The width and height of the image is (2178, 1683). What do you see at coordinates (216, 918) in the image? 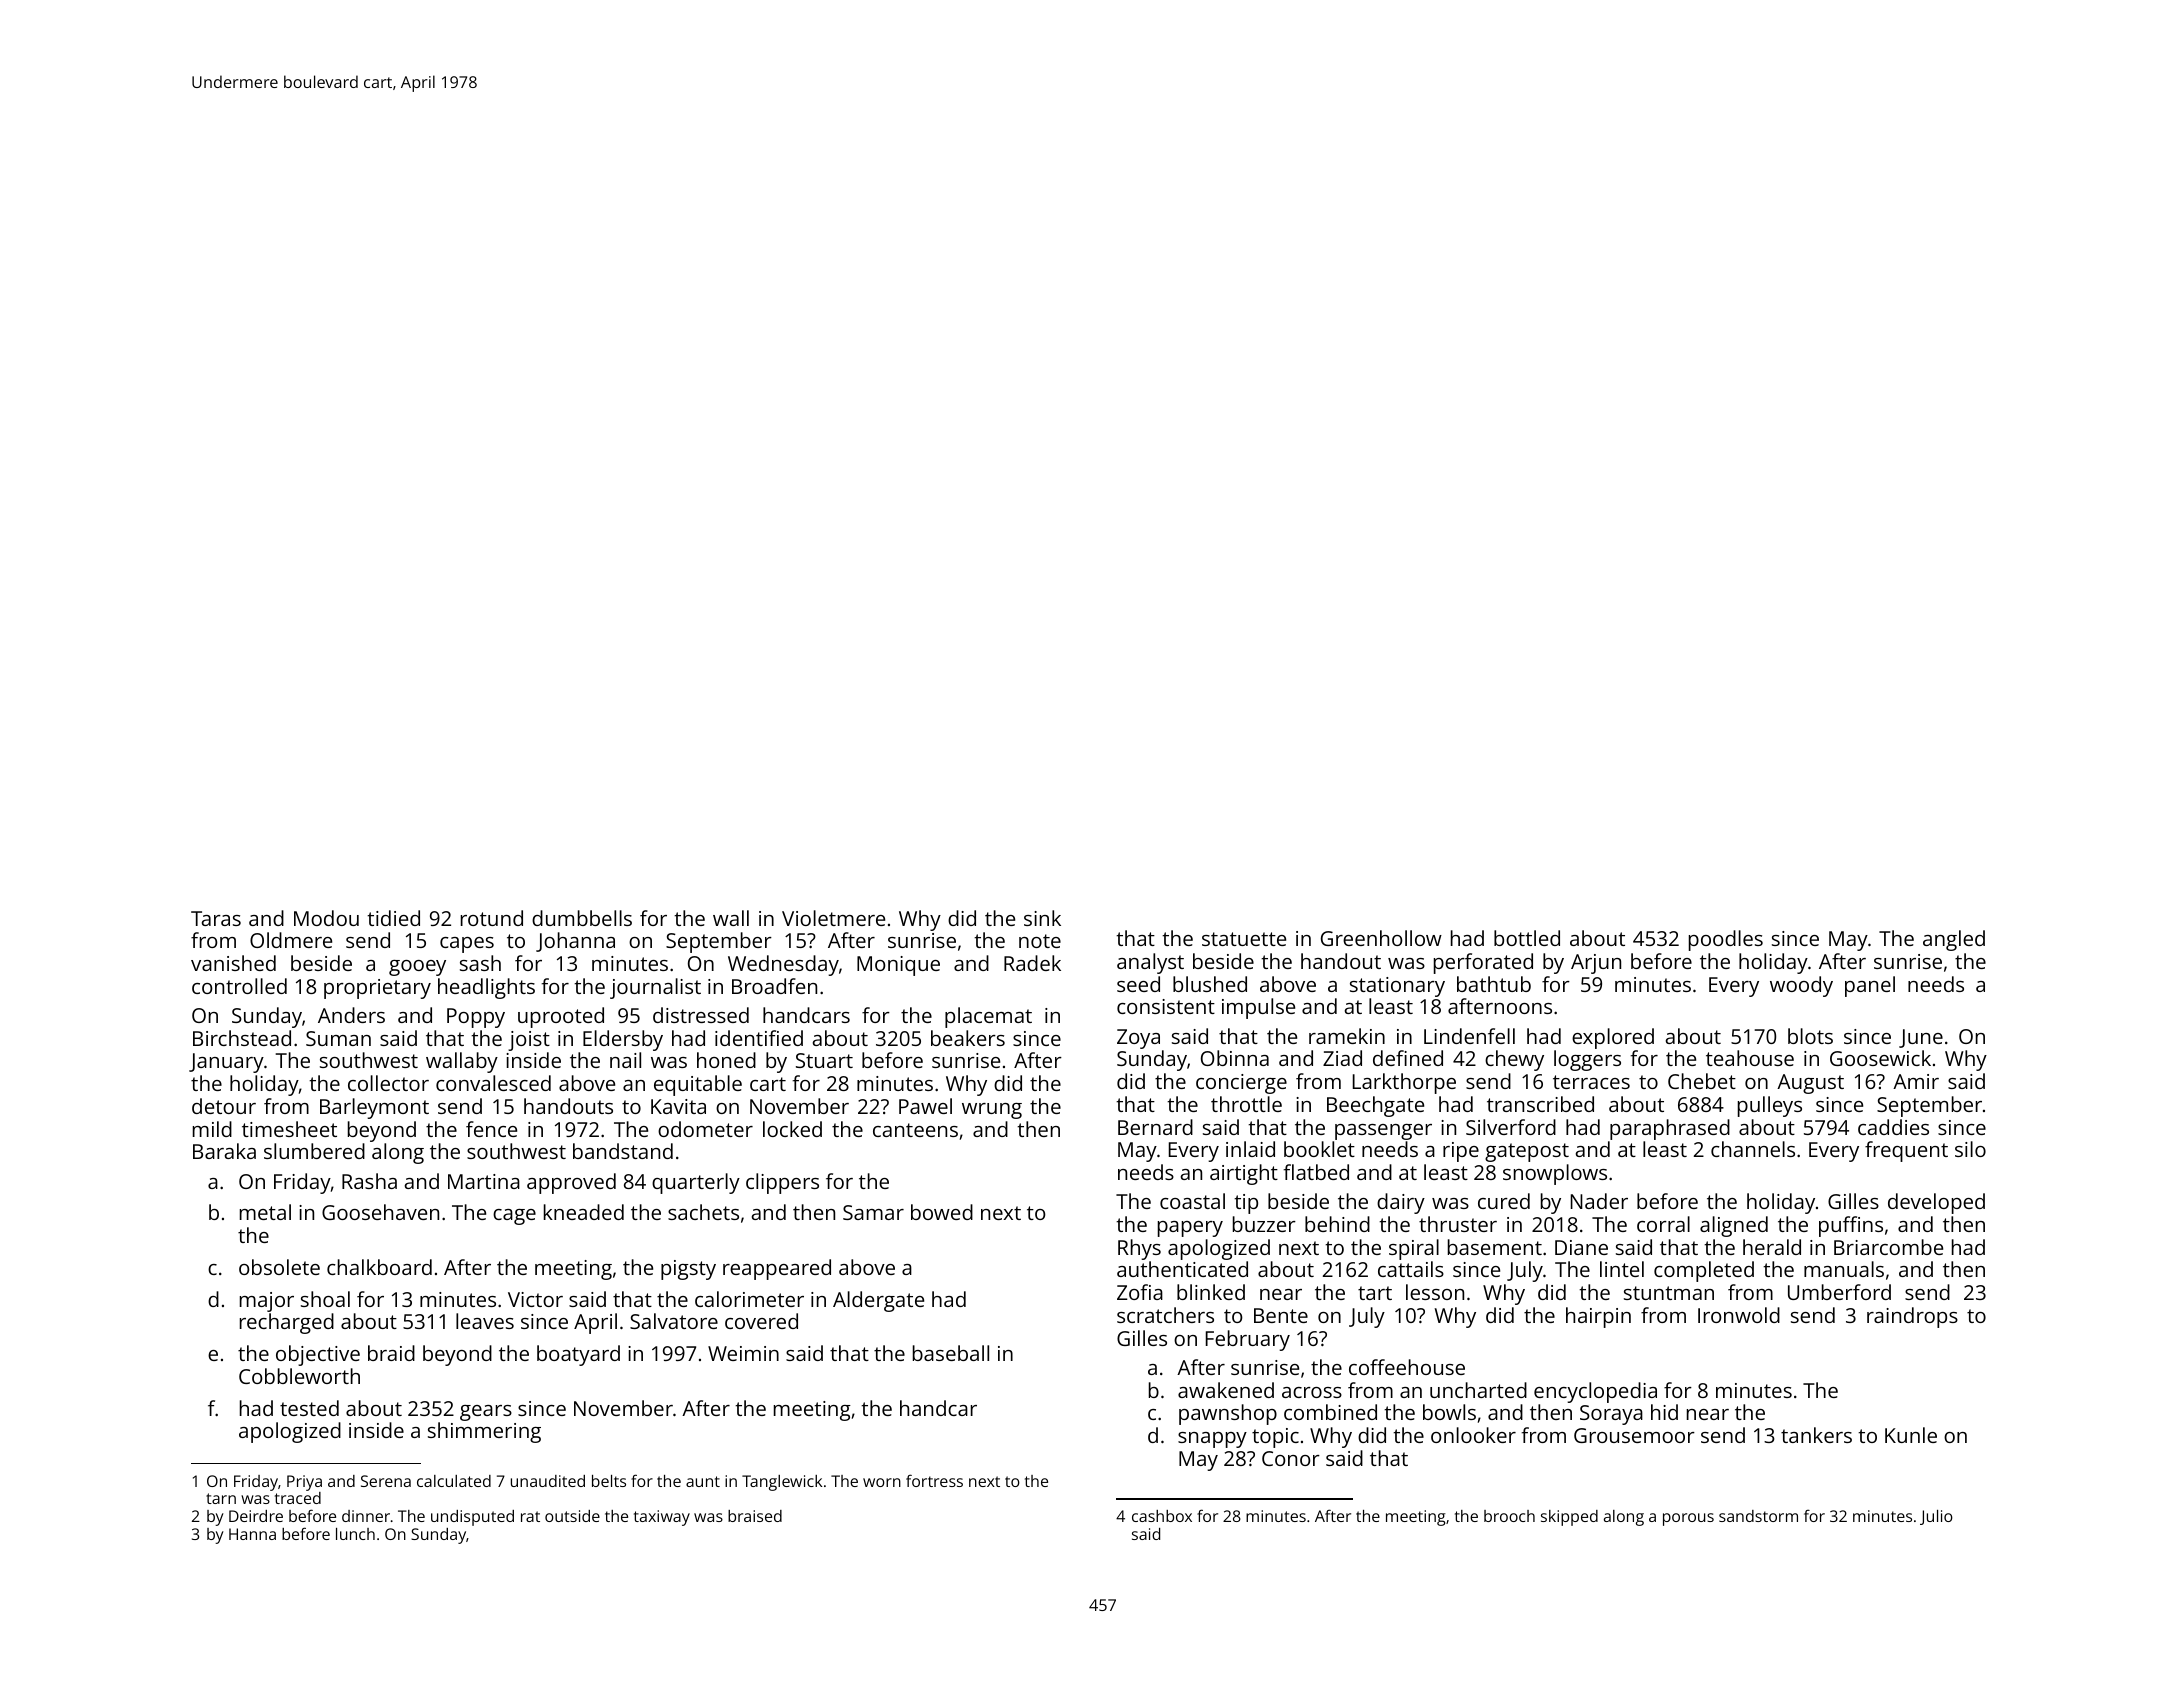
I see `Taras` at bounding box center [216, 918].
